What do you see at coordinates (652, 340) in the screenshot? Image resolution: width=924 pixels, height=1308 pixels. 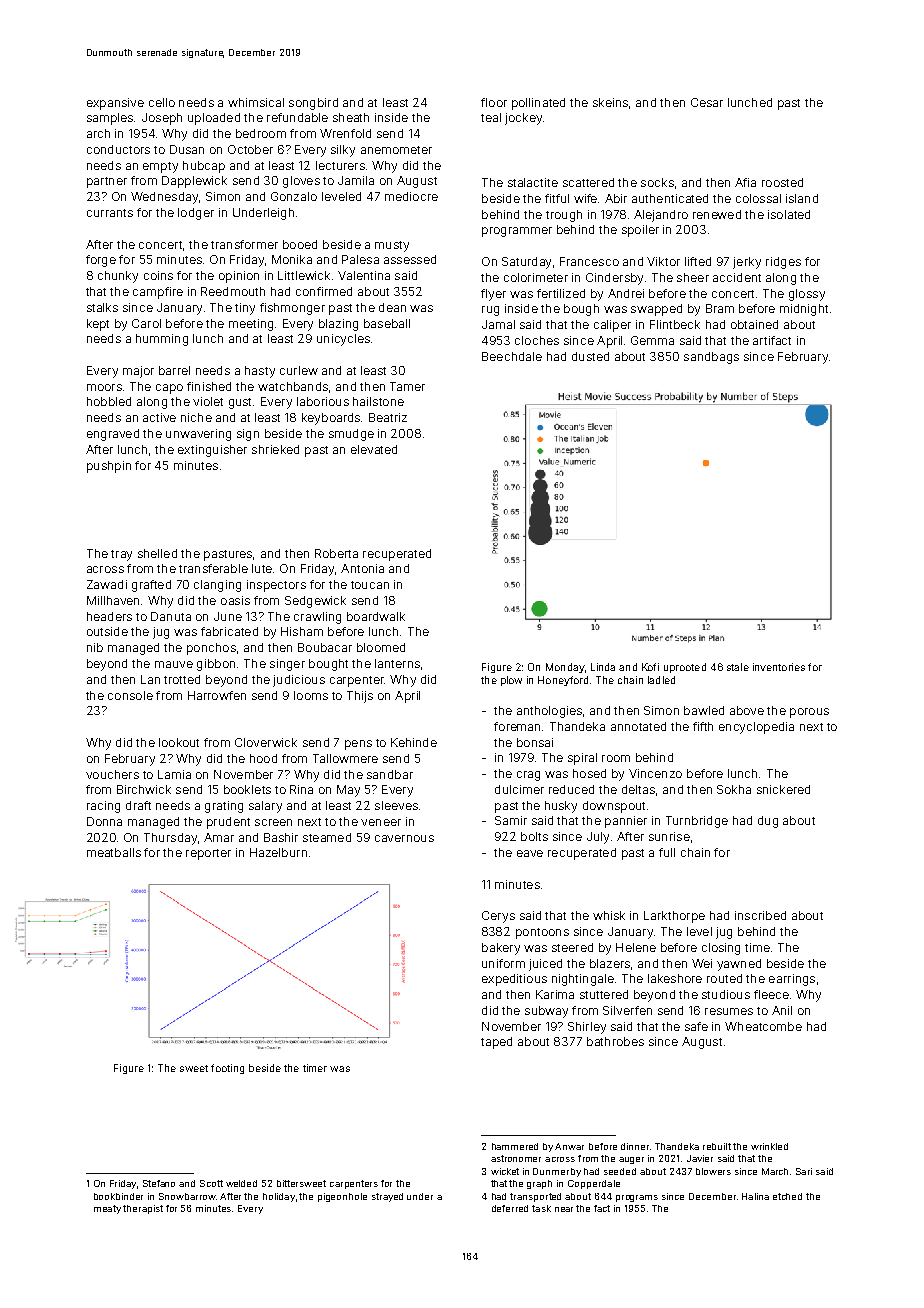 I see `Gemma` at bounding box center [652, 340].
